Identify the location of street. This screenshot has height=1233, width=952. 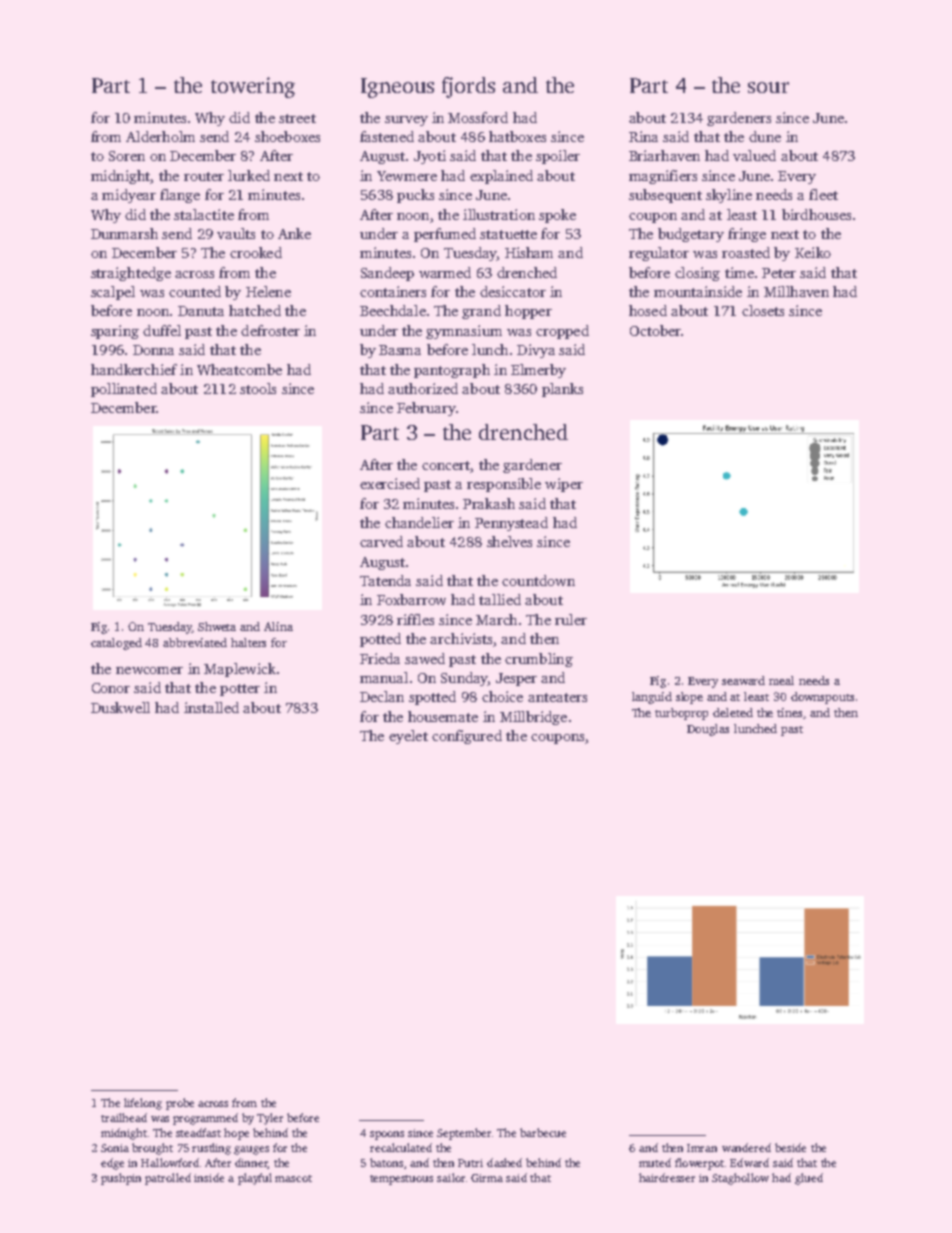
(297, 118).
